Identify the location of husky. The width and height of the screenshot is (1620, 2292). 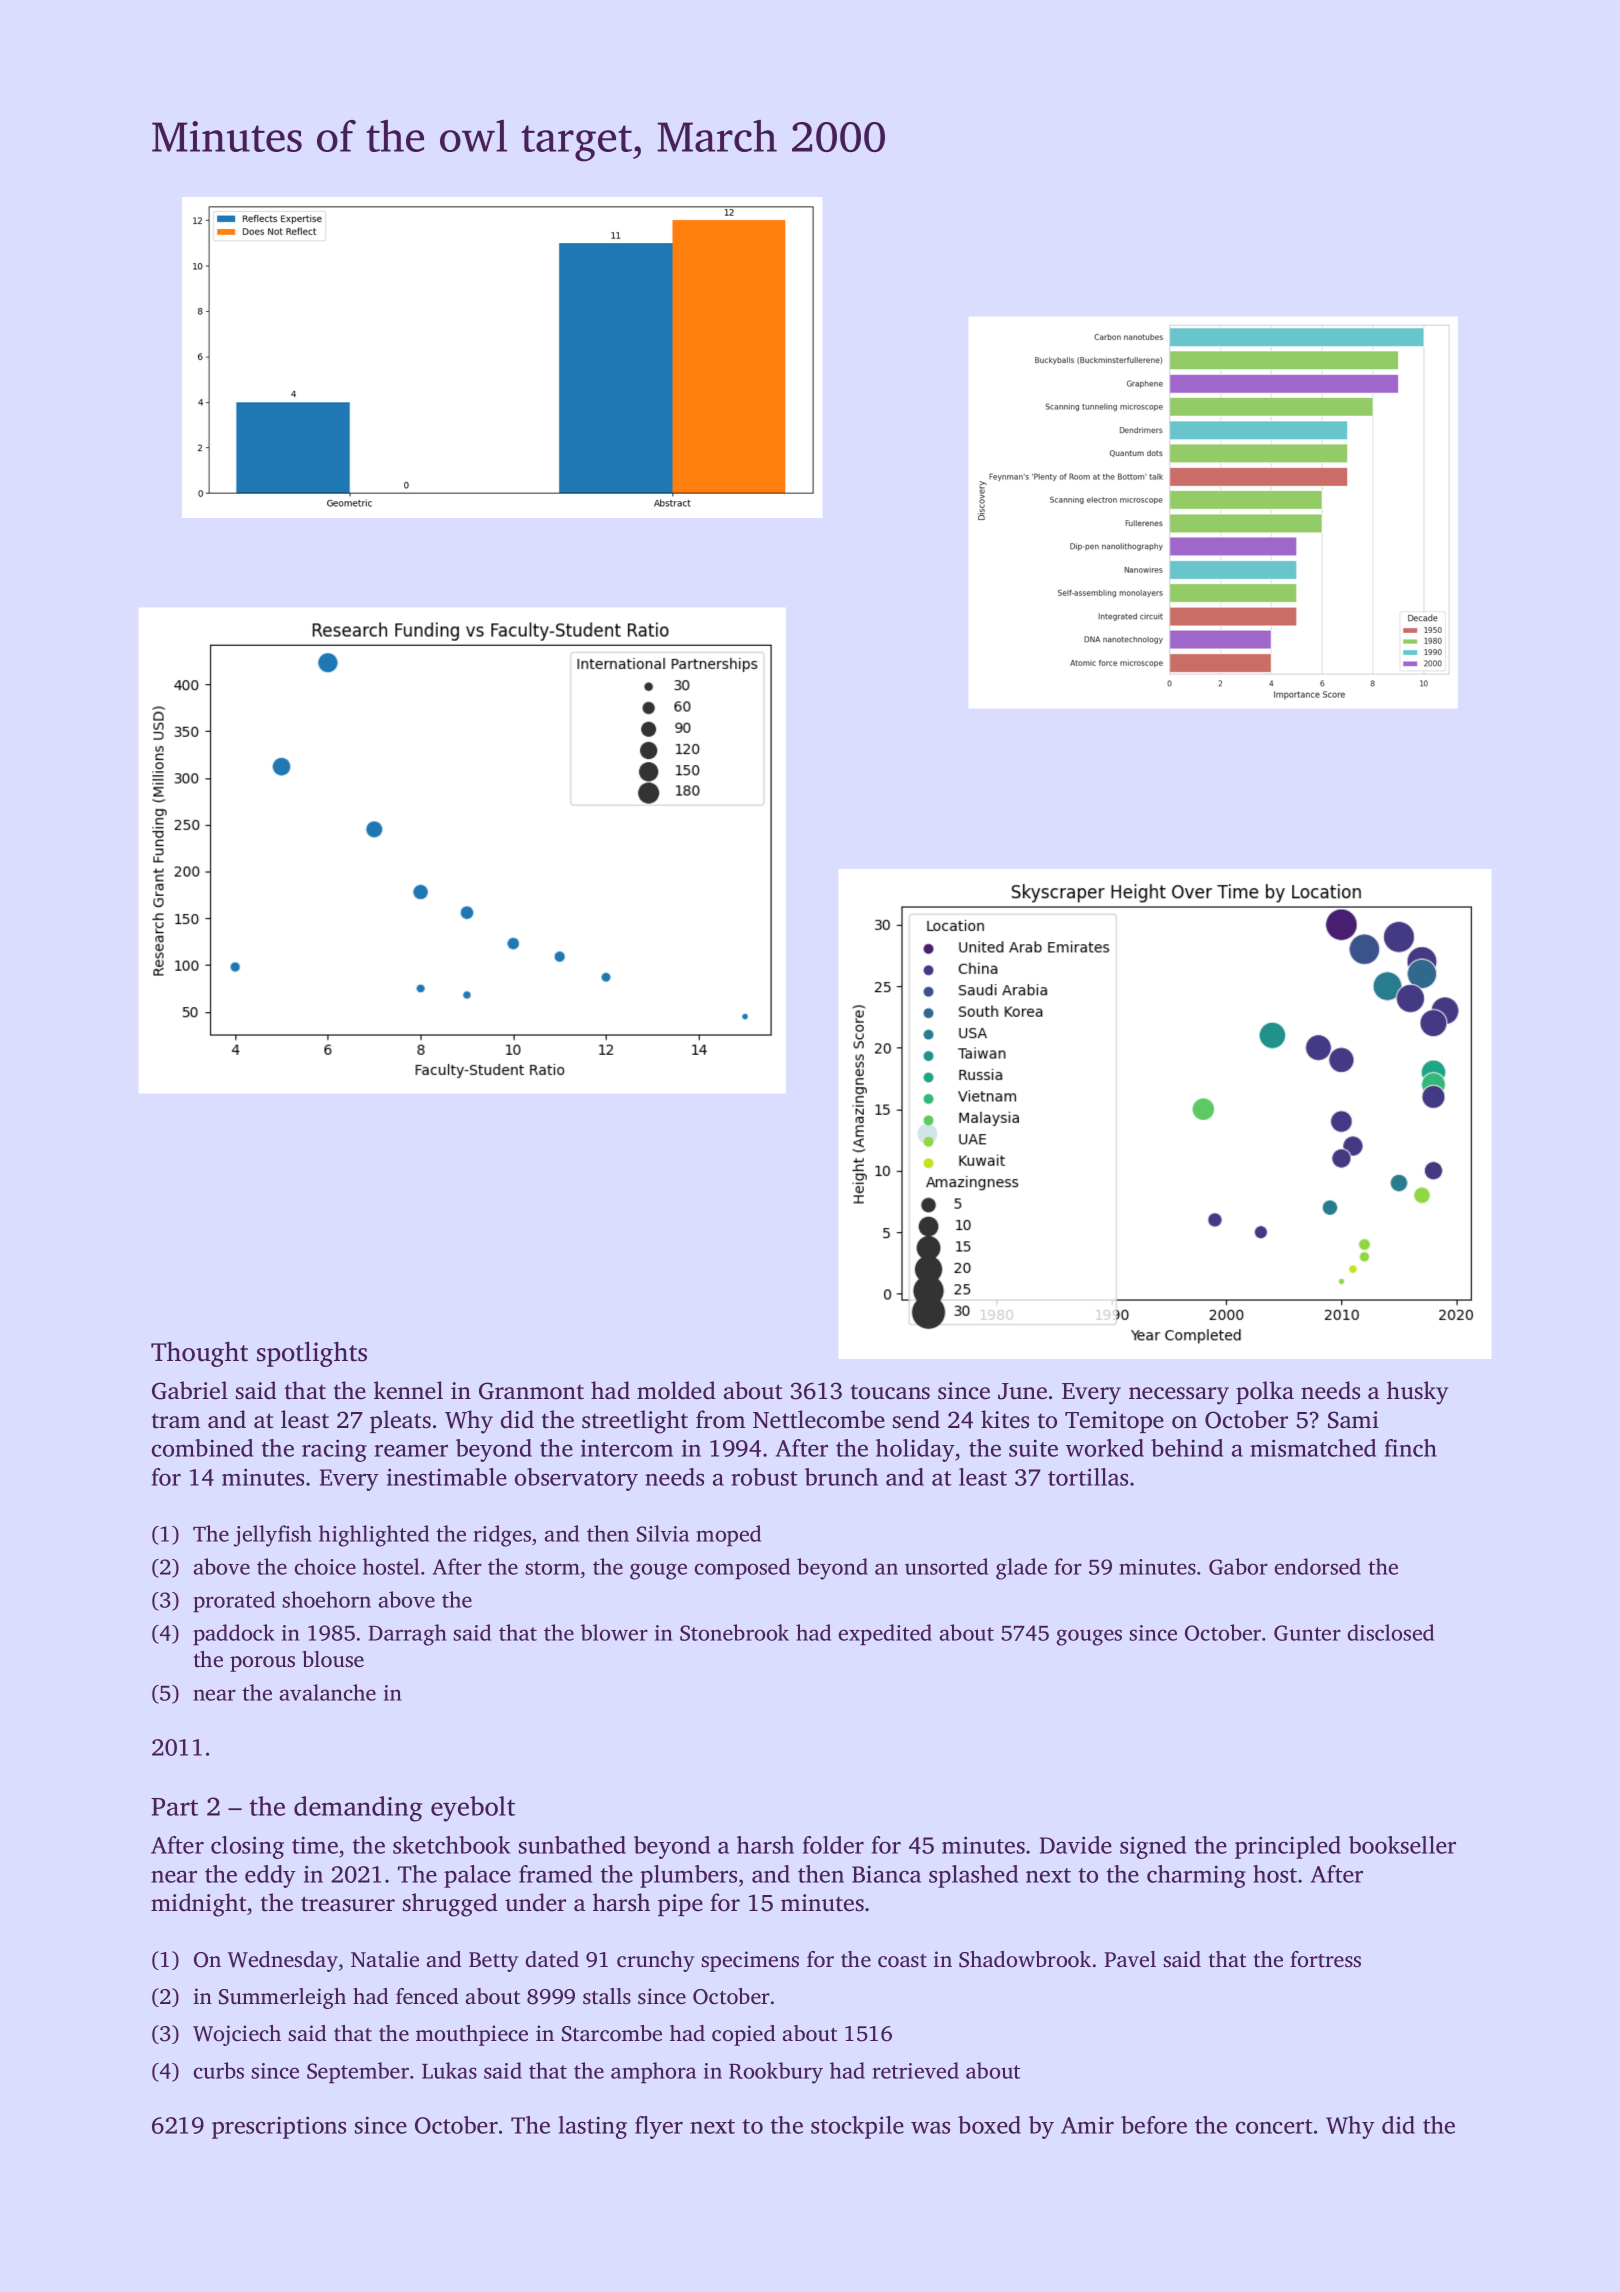
(1417, 1393).
